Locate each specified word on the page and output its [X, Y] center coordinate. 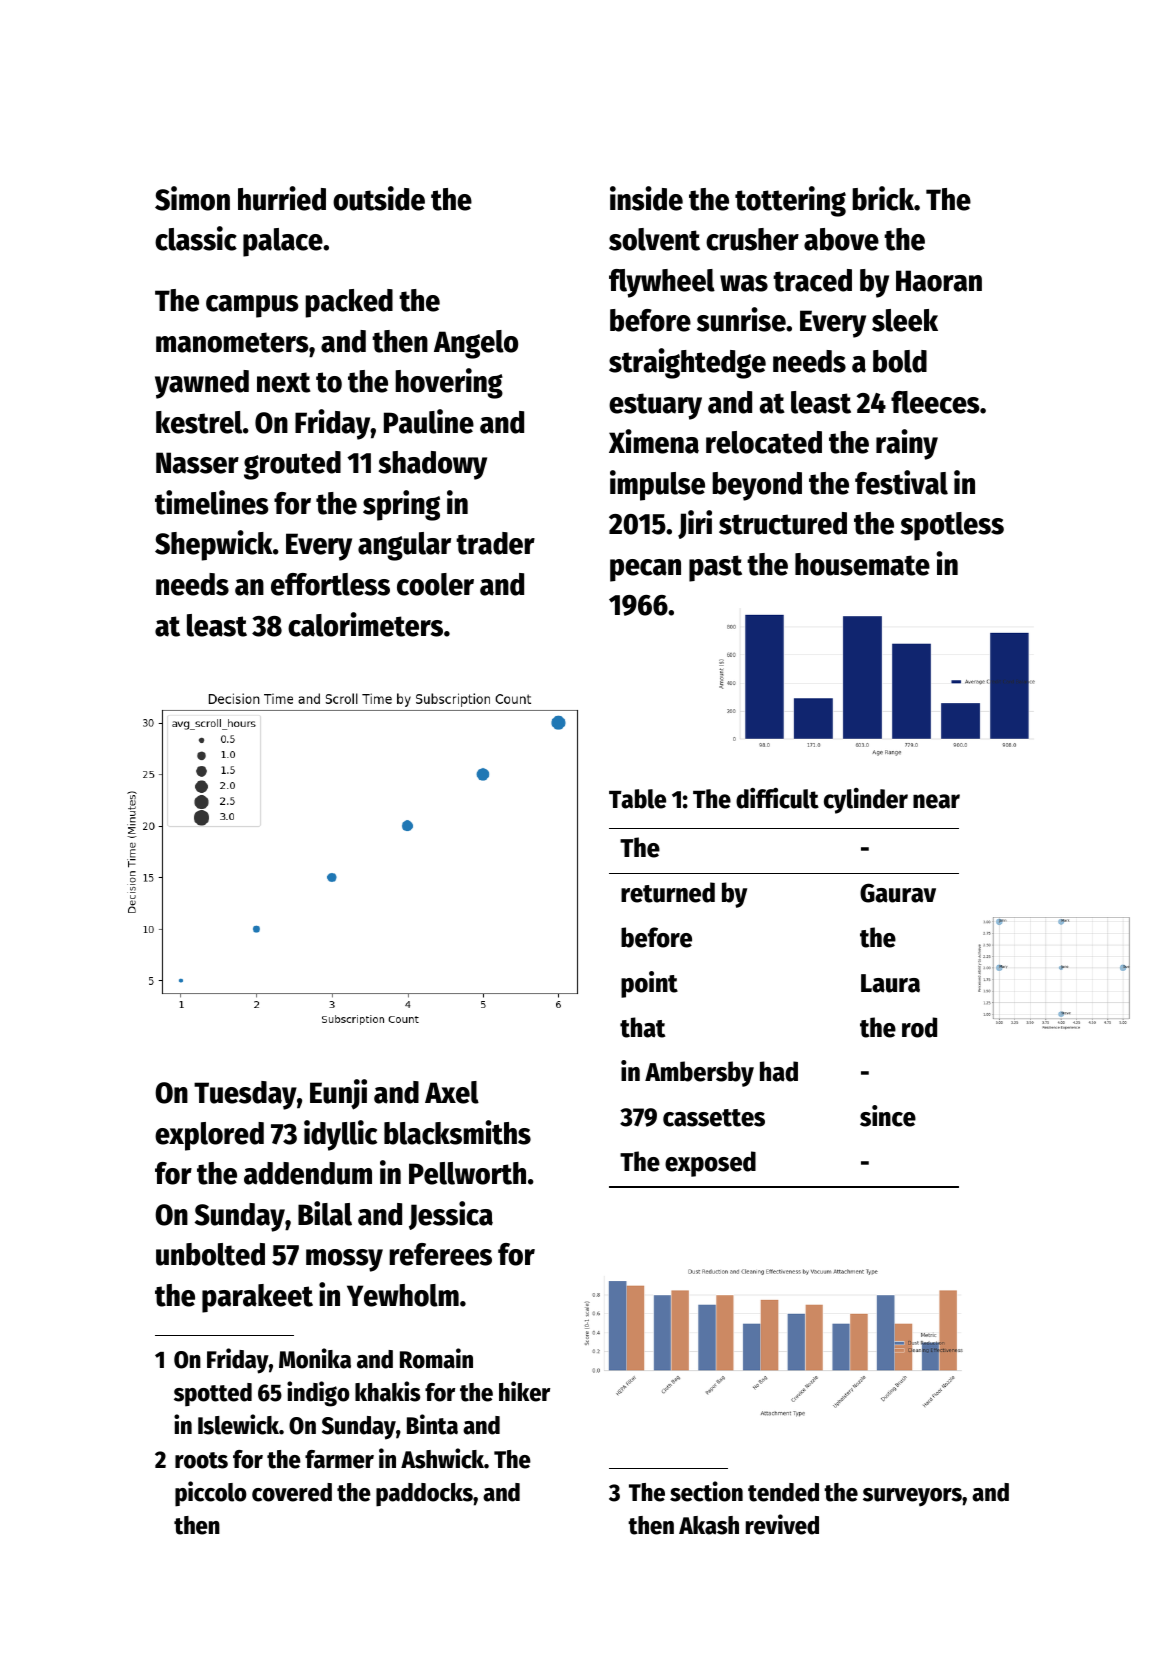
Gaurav [898, 893]
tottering [790, 201]
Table [637, 799]
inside [646, 198]
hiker [524, 1391]
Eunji [338, 1094]
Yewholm [403, 1295]
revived [782, 1524]
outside [379, 198]
